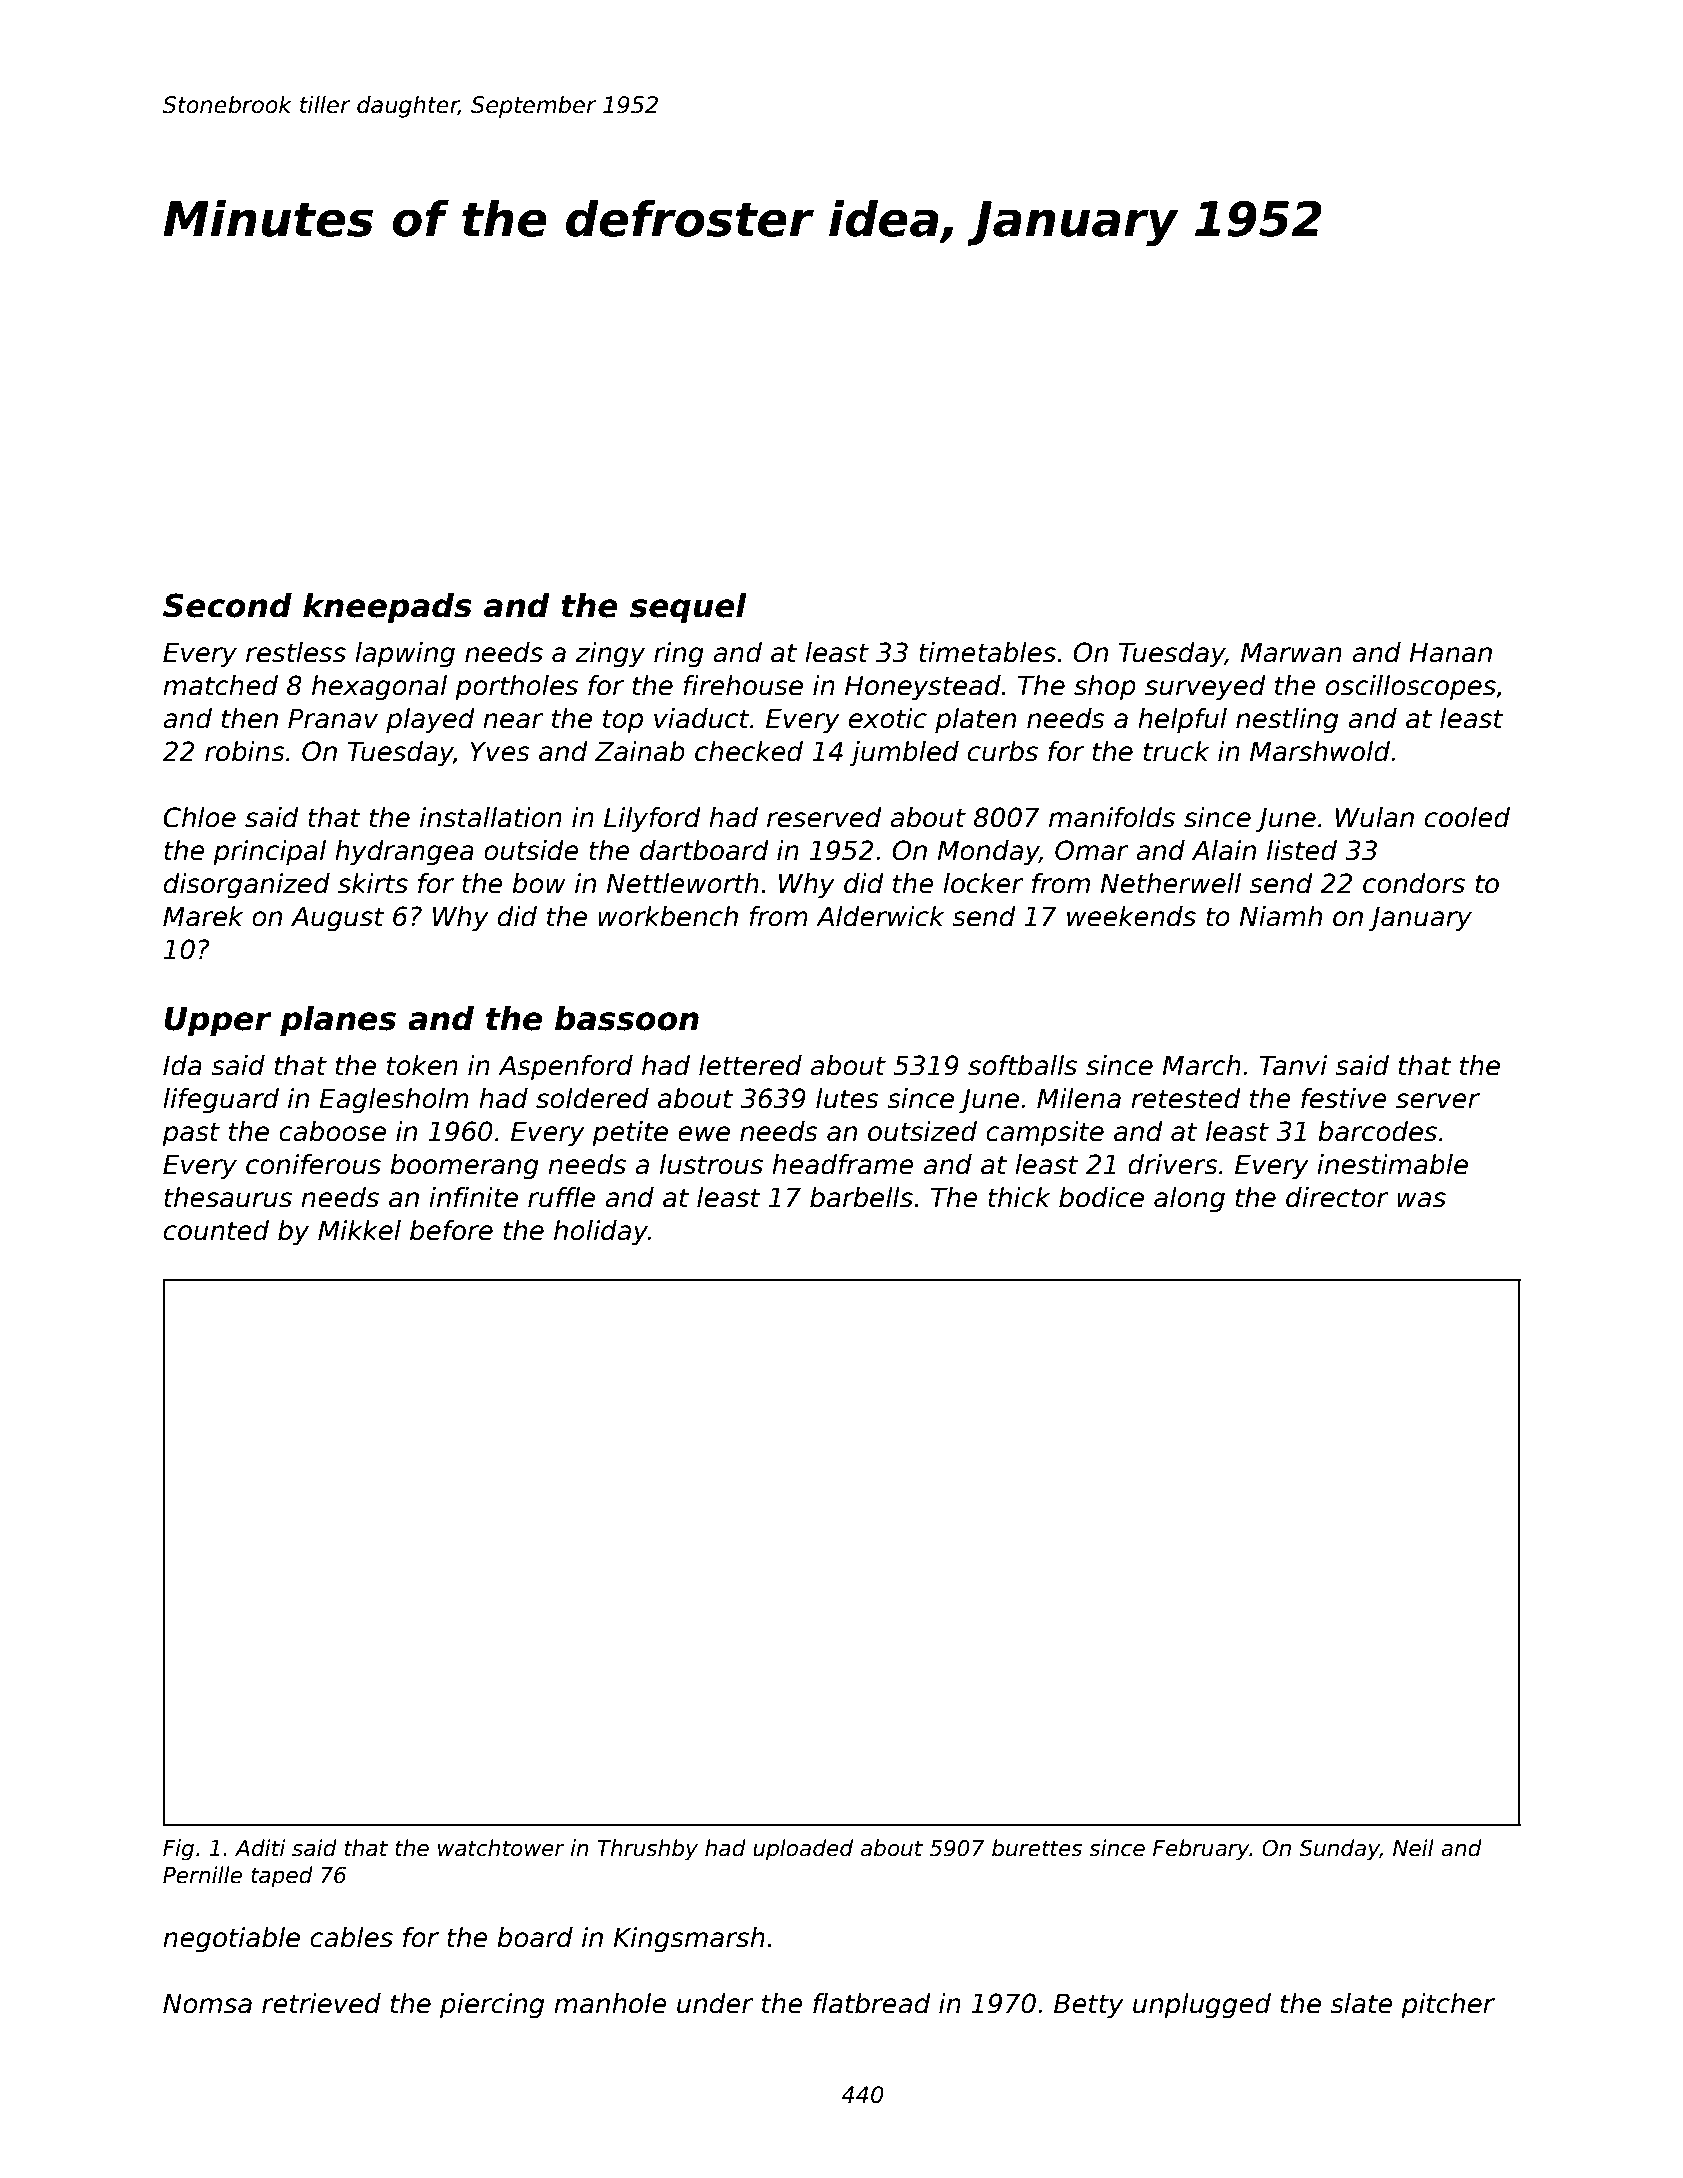  I want to click on along, so click(1189, 1200).
